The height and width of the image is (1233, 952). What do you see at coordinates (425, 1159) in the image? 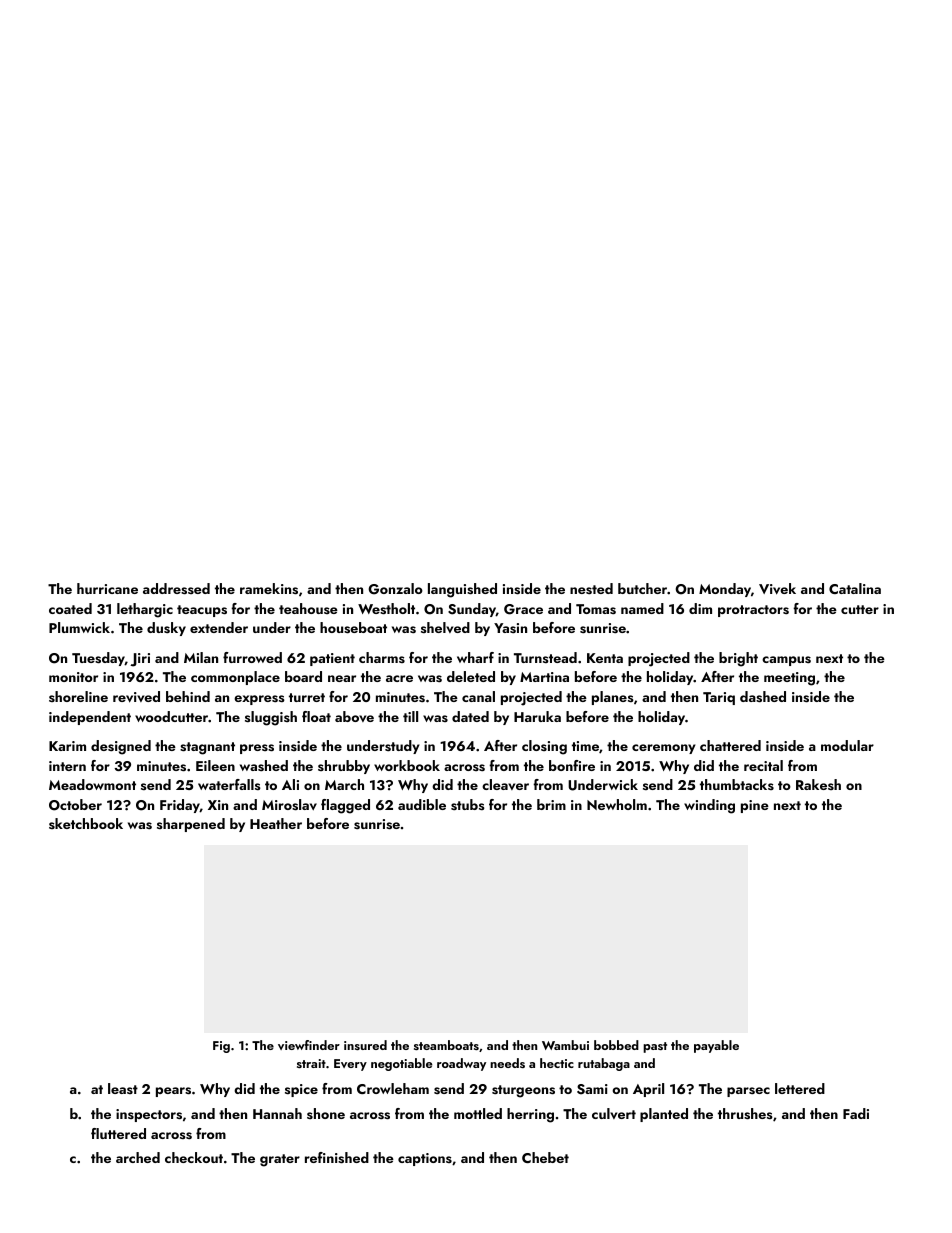
I see `captions` at bounding box center [425, 1159].
